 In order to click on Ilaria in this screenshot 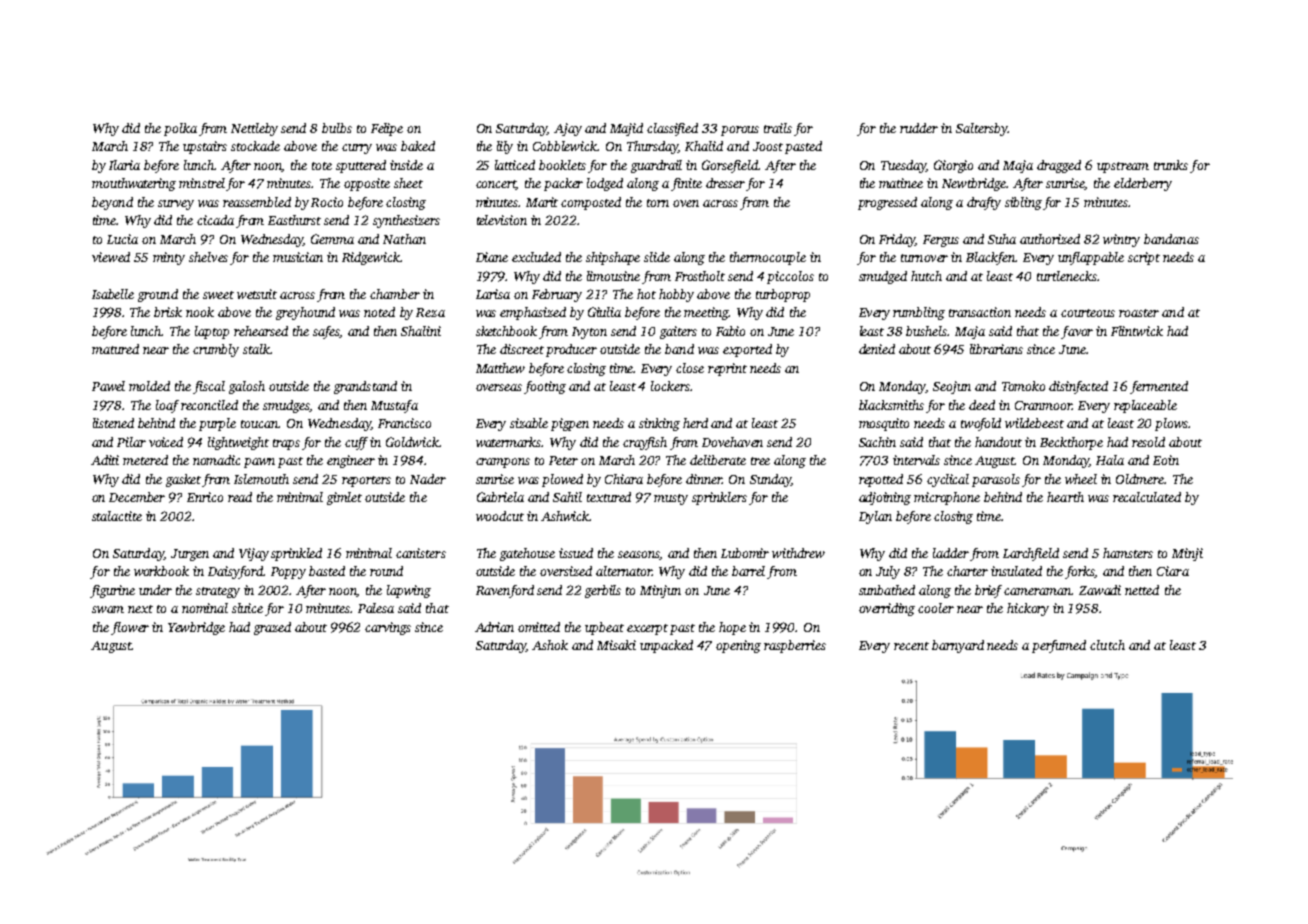, I will do `click(124, 165)`.
